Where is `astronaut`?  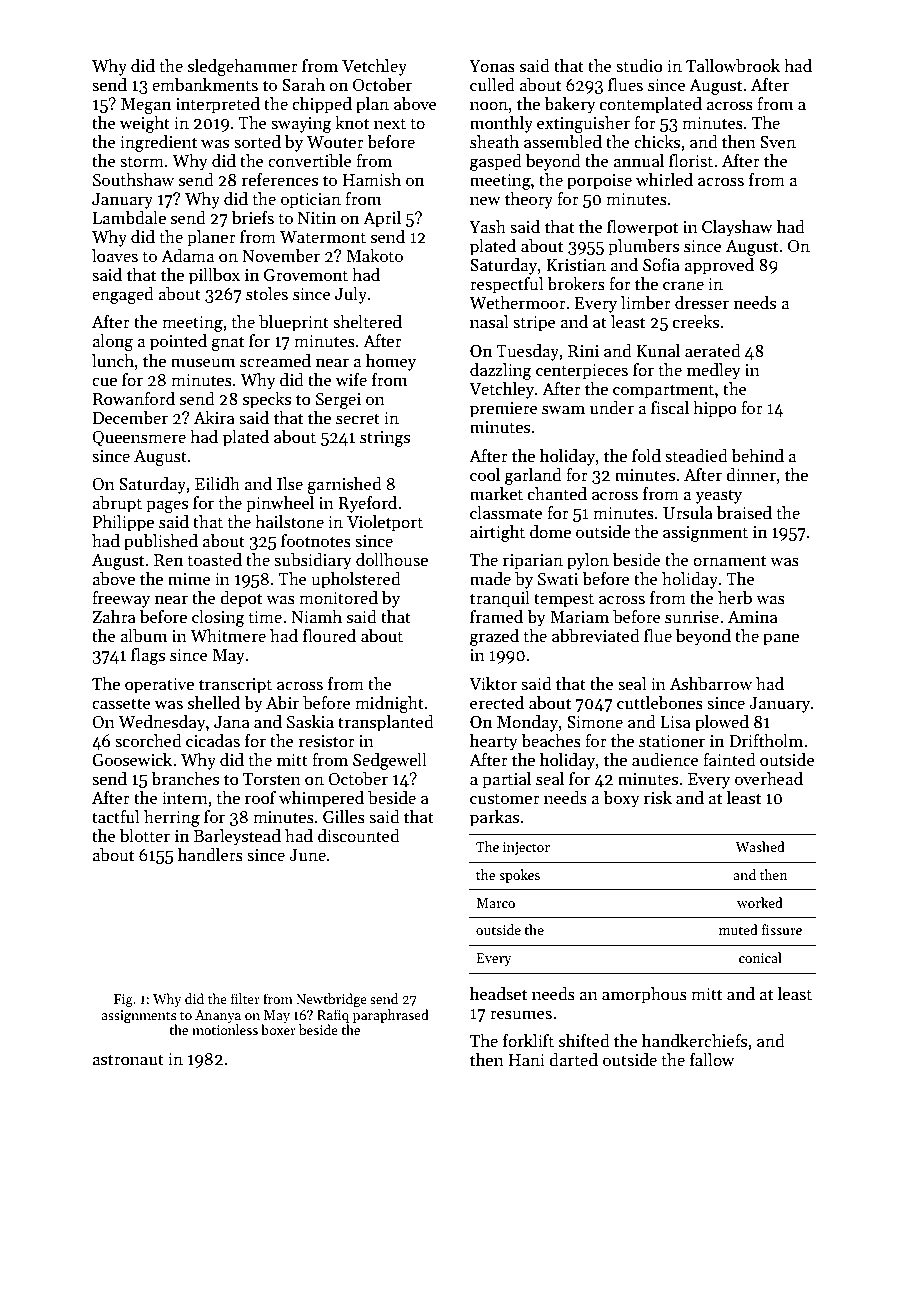 astronaut is located at coordinates (128, 1060).
